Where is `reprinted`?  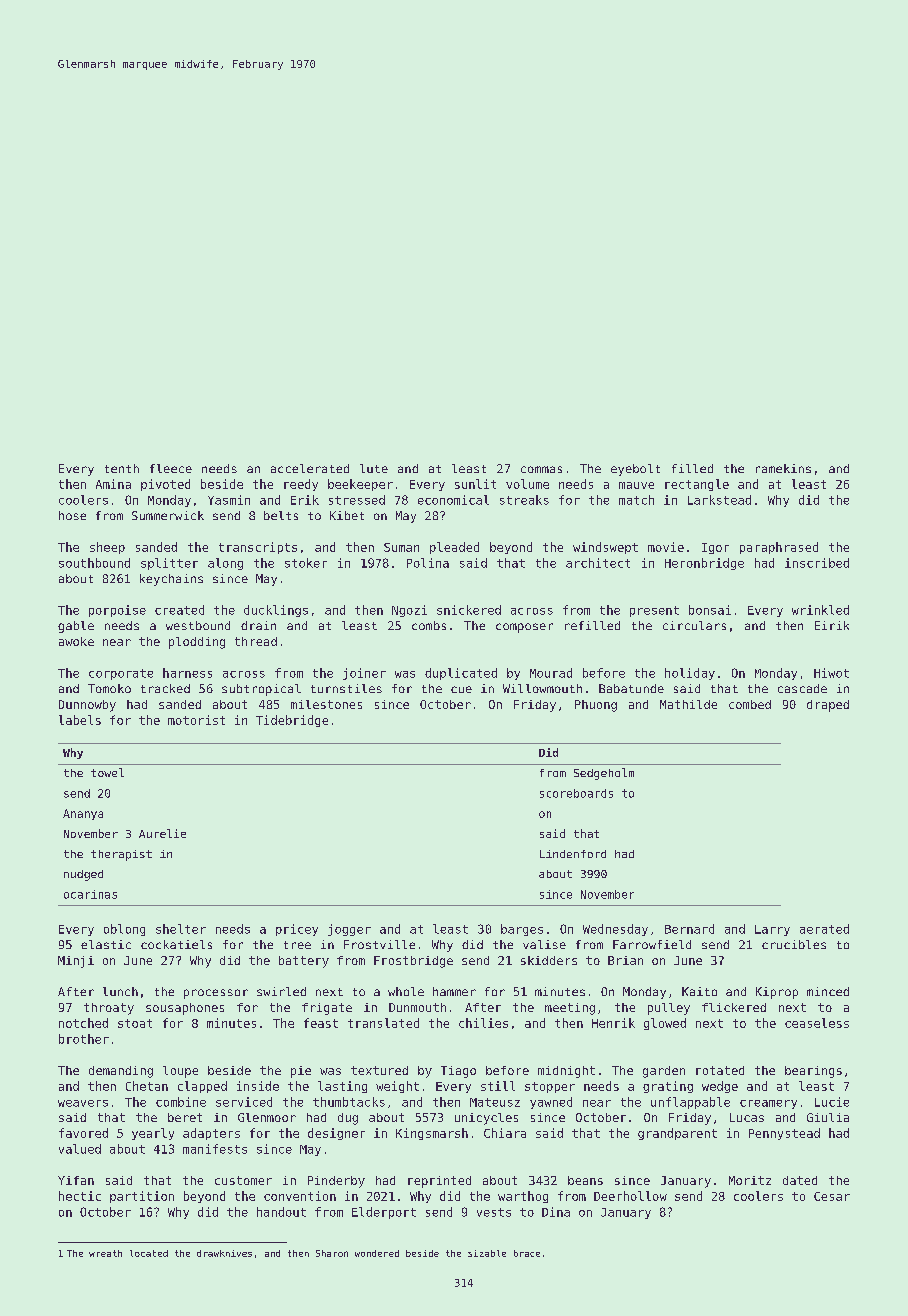
reprinted is located at coordinates (439, 1182).
